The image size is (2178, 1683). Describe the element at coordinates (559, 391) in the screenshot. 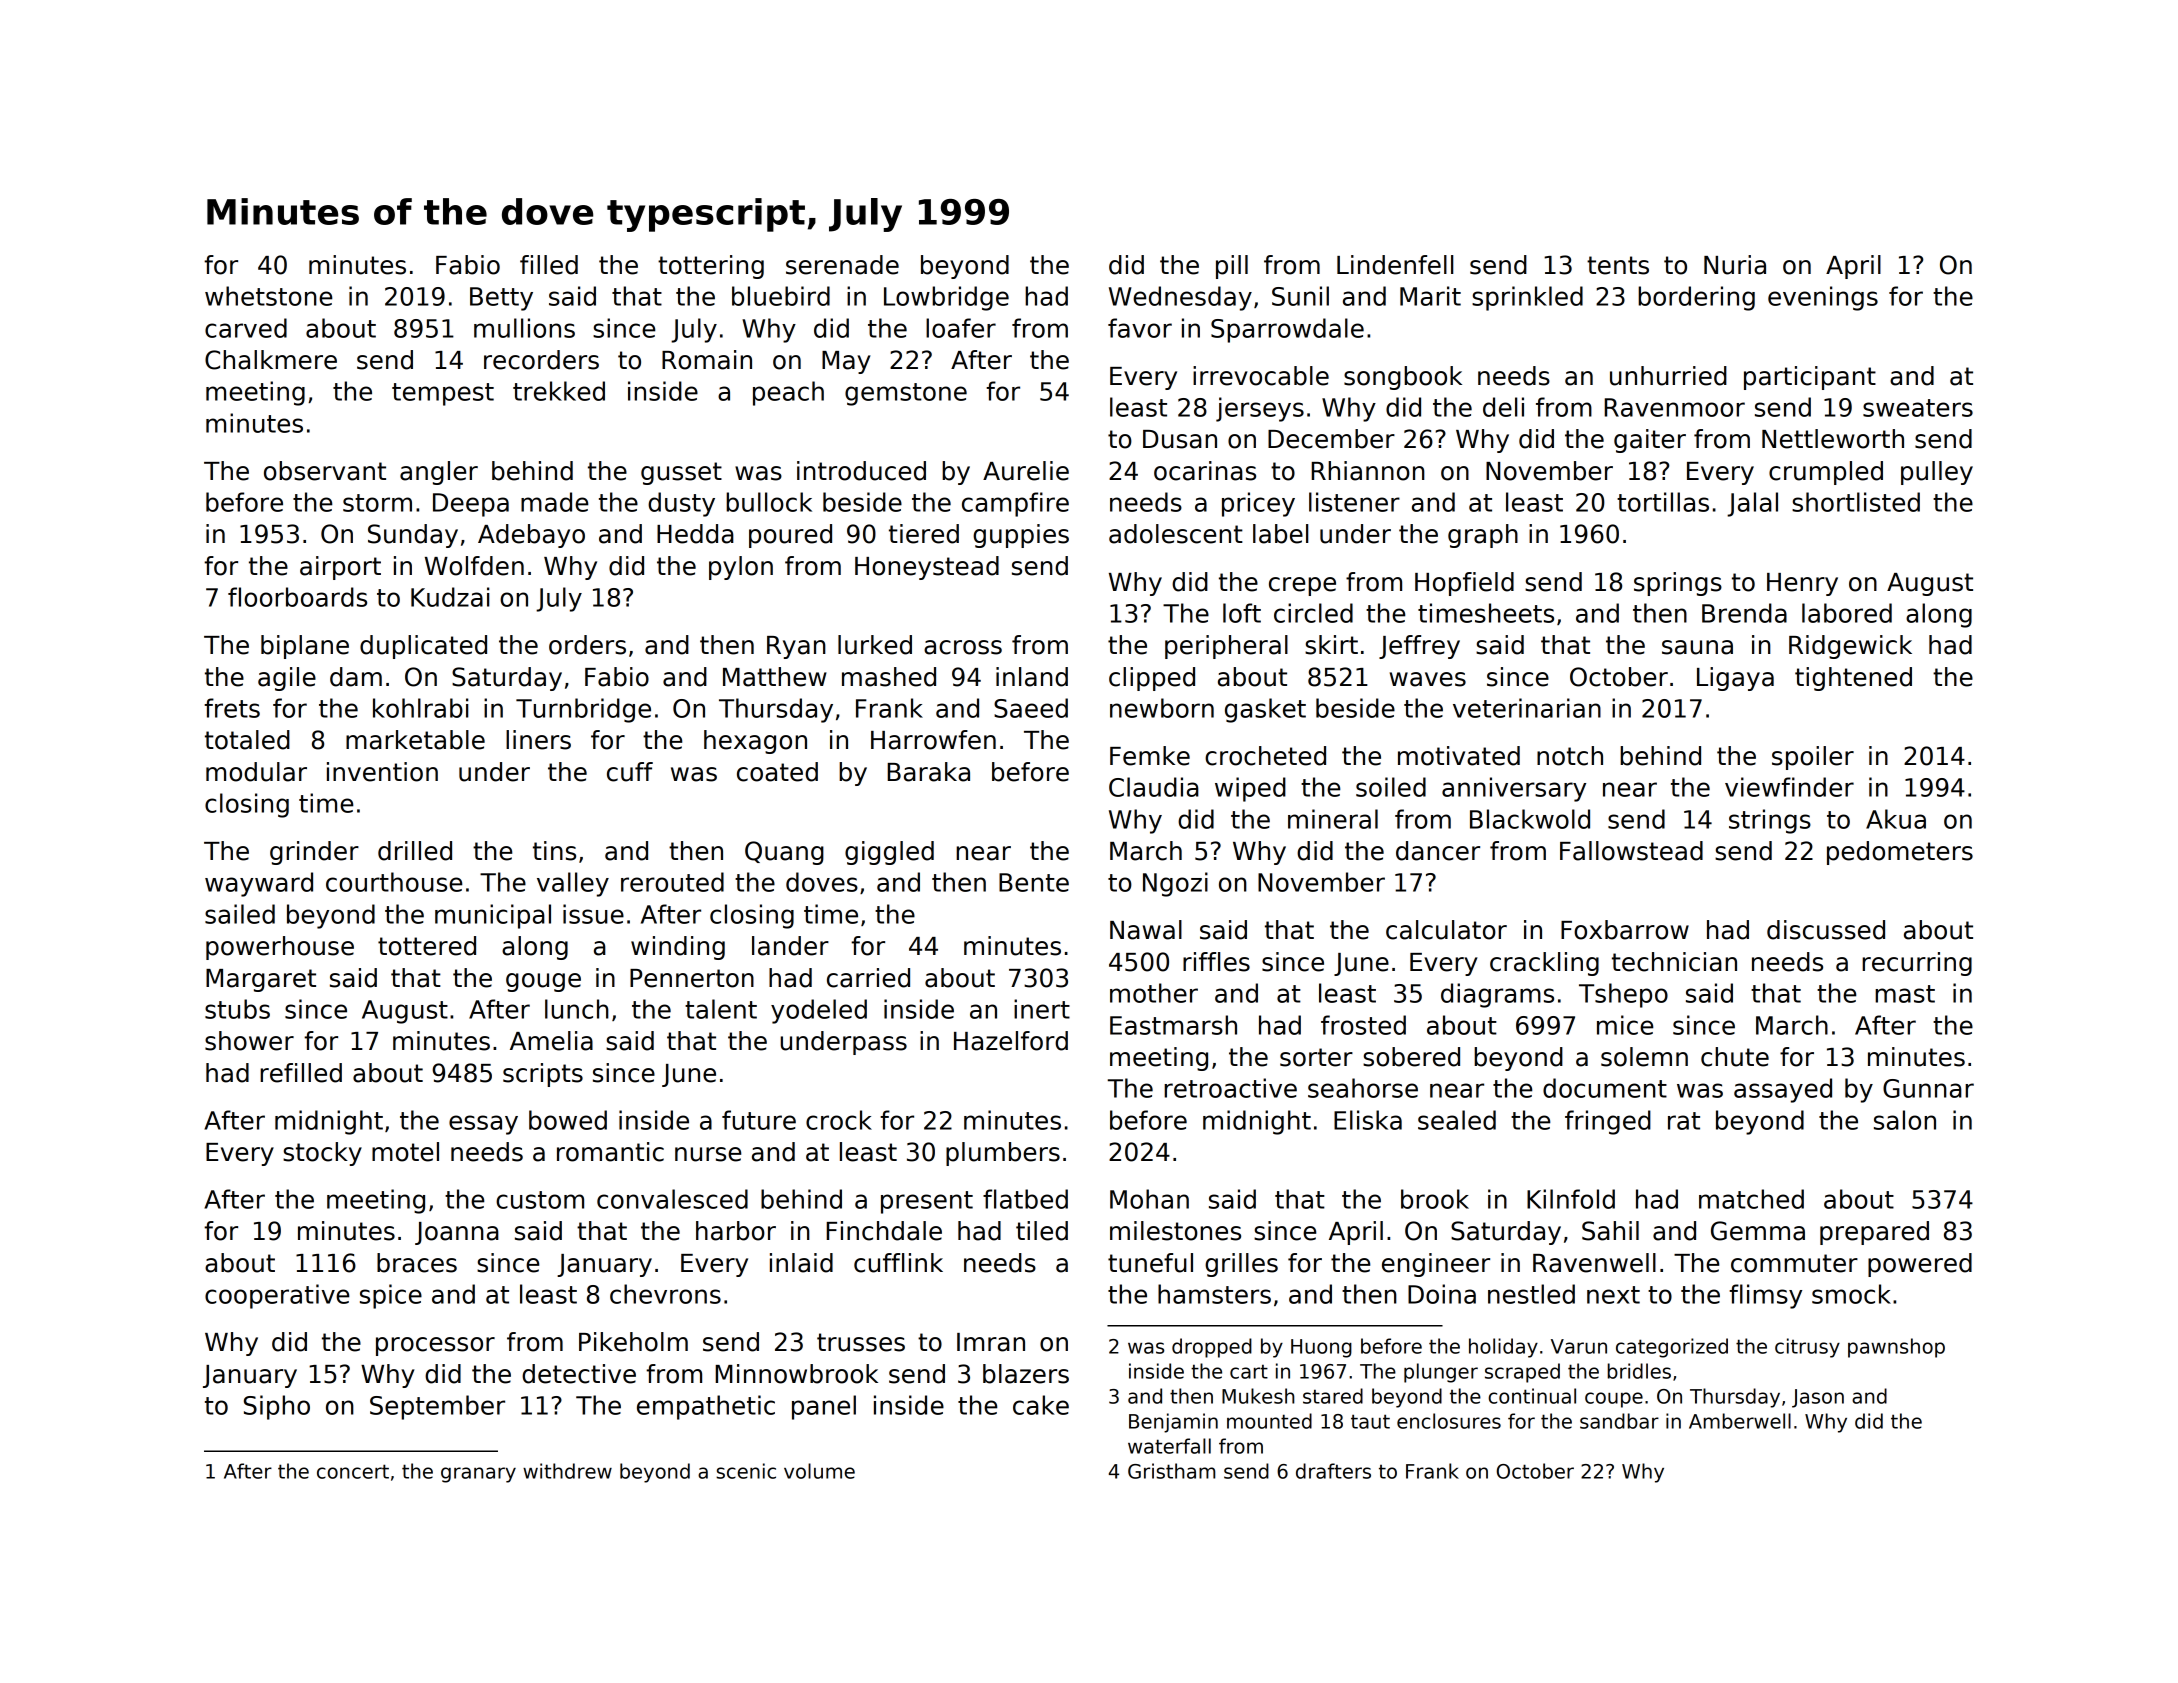

I see `trekked` at that location.
